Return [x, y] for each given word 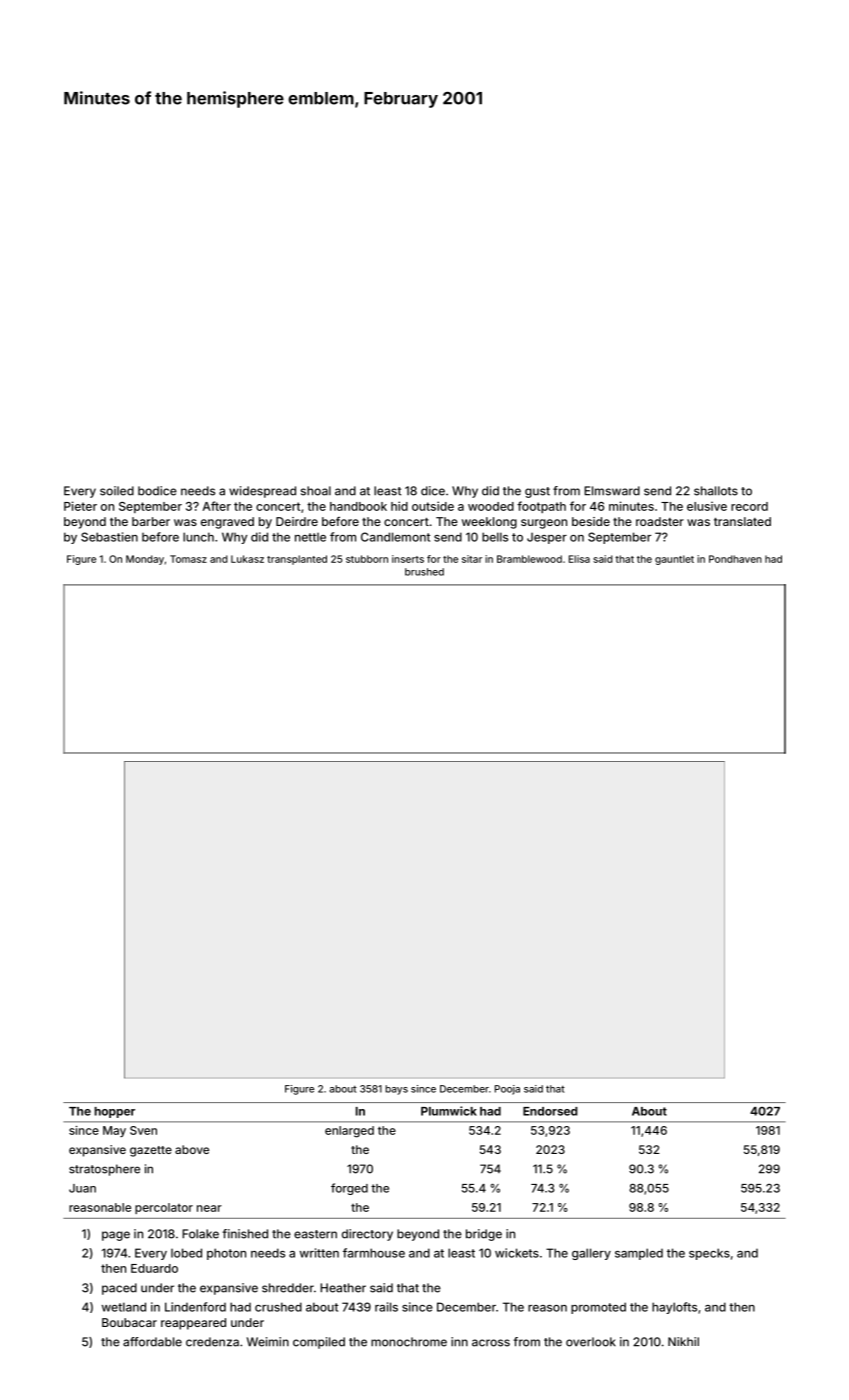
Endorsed [550, 1111]
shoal [316, 491]
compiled [319, 1343]
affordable [152, 1342]
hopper [114, 1112]
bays [396, 1090]
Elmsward [612, 491]
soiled [117, 491]
